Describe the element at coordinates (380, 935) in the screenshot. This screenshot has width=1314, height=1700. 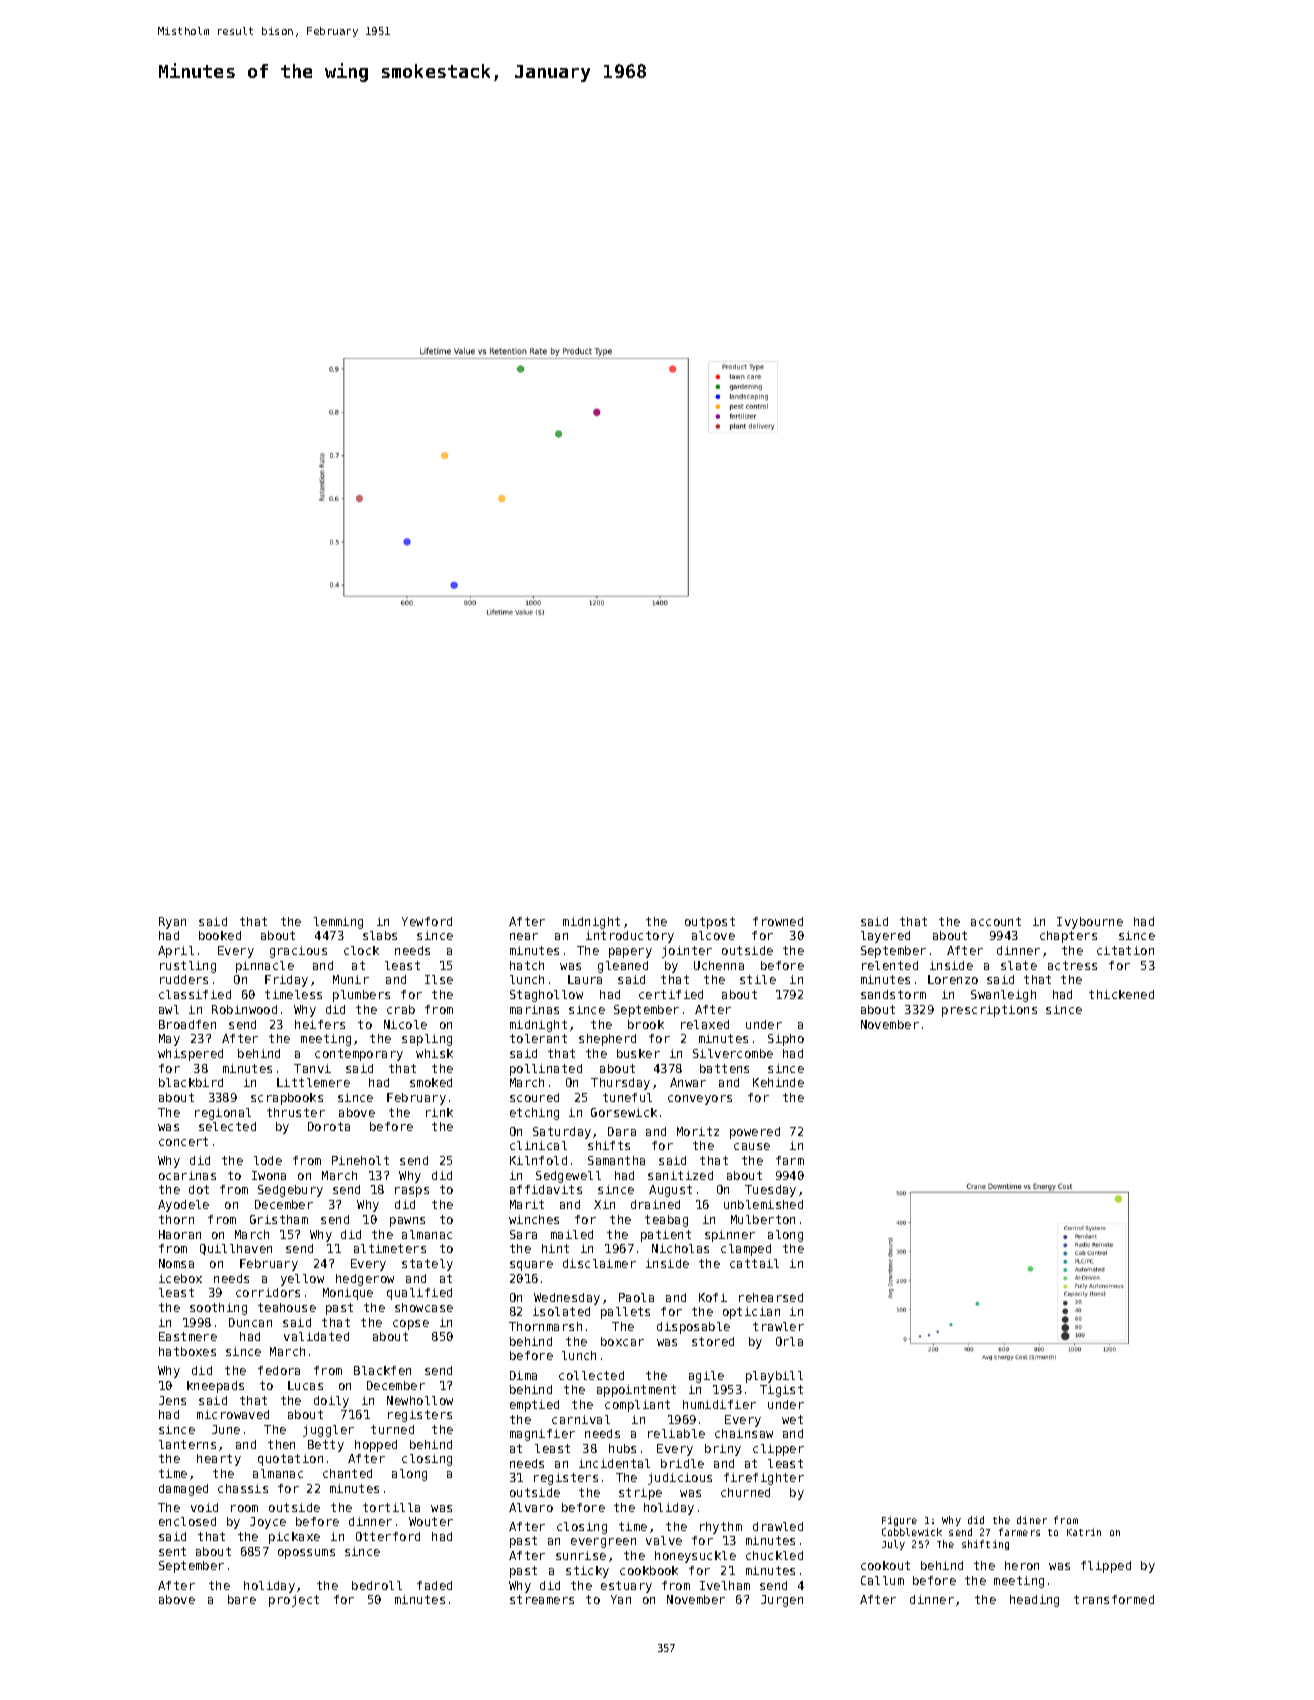
I see `slabs` at that location.
